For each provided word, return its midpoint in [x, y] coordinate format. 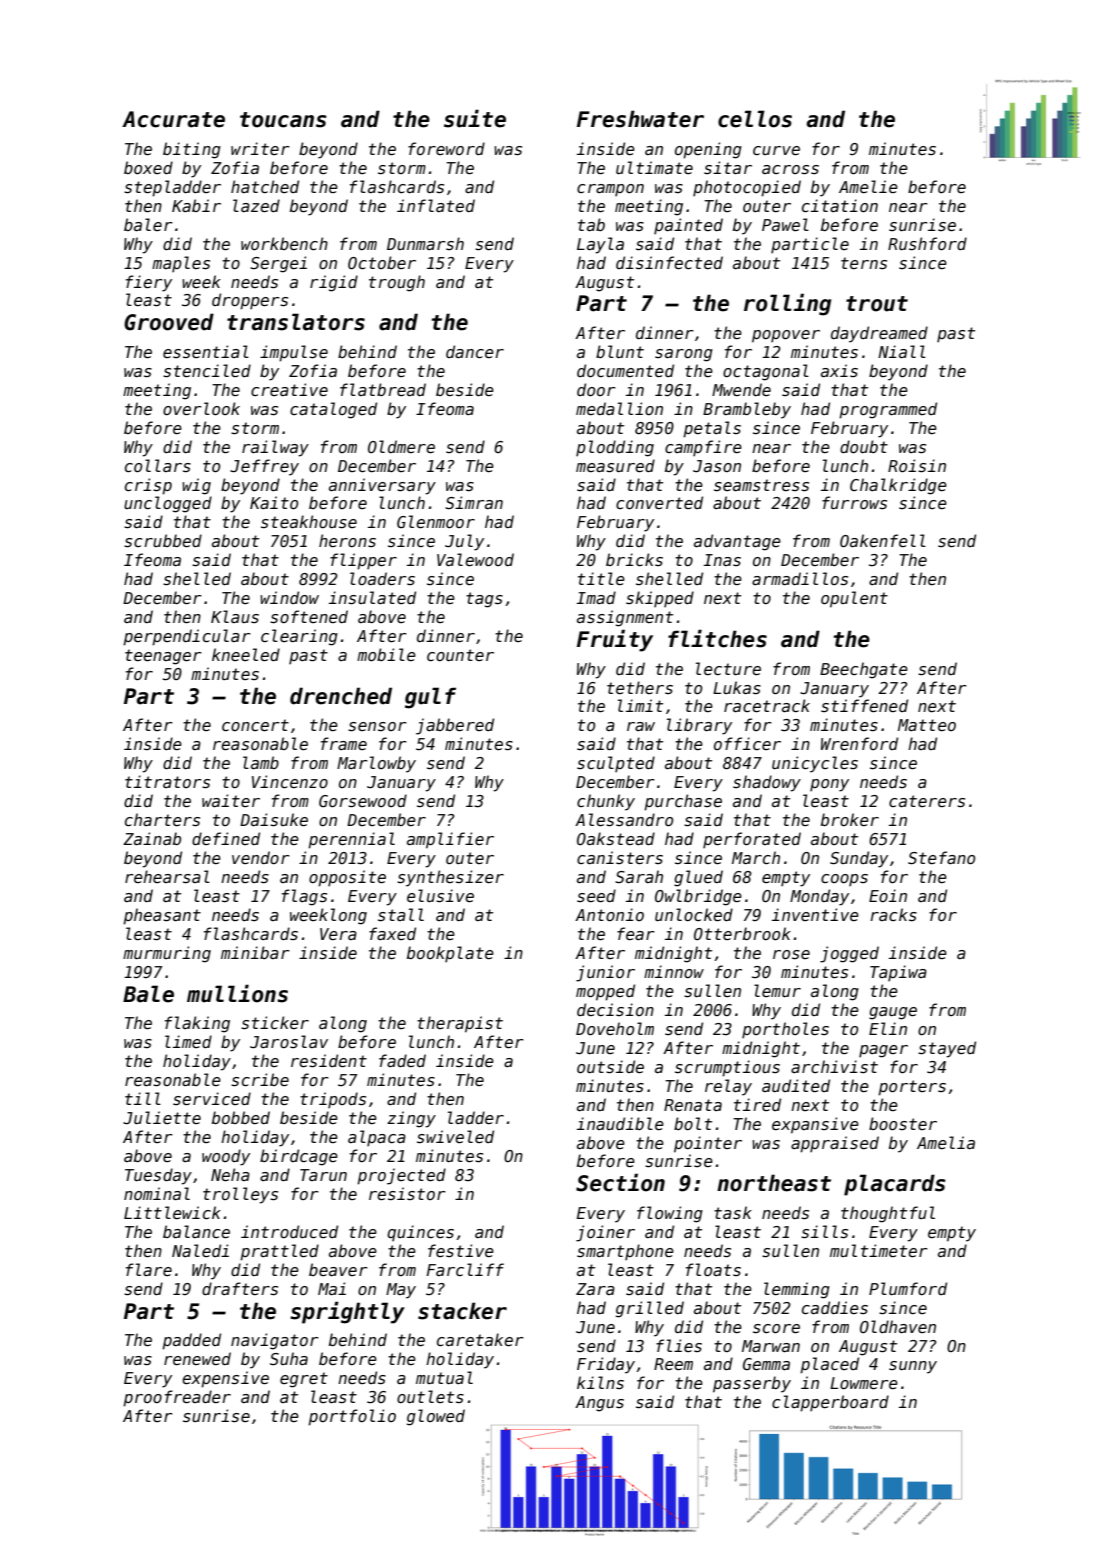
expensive [225, 1379]
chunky [606, 802]
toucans [283, 120]
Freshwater [640, 119]
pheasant [162, 916]
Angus [599, 1404]
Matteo [927, 725]
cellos [755, 119]
